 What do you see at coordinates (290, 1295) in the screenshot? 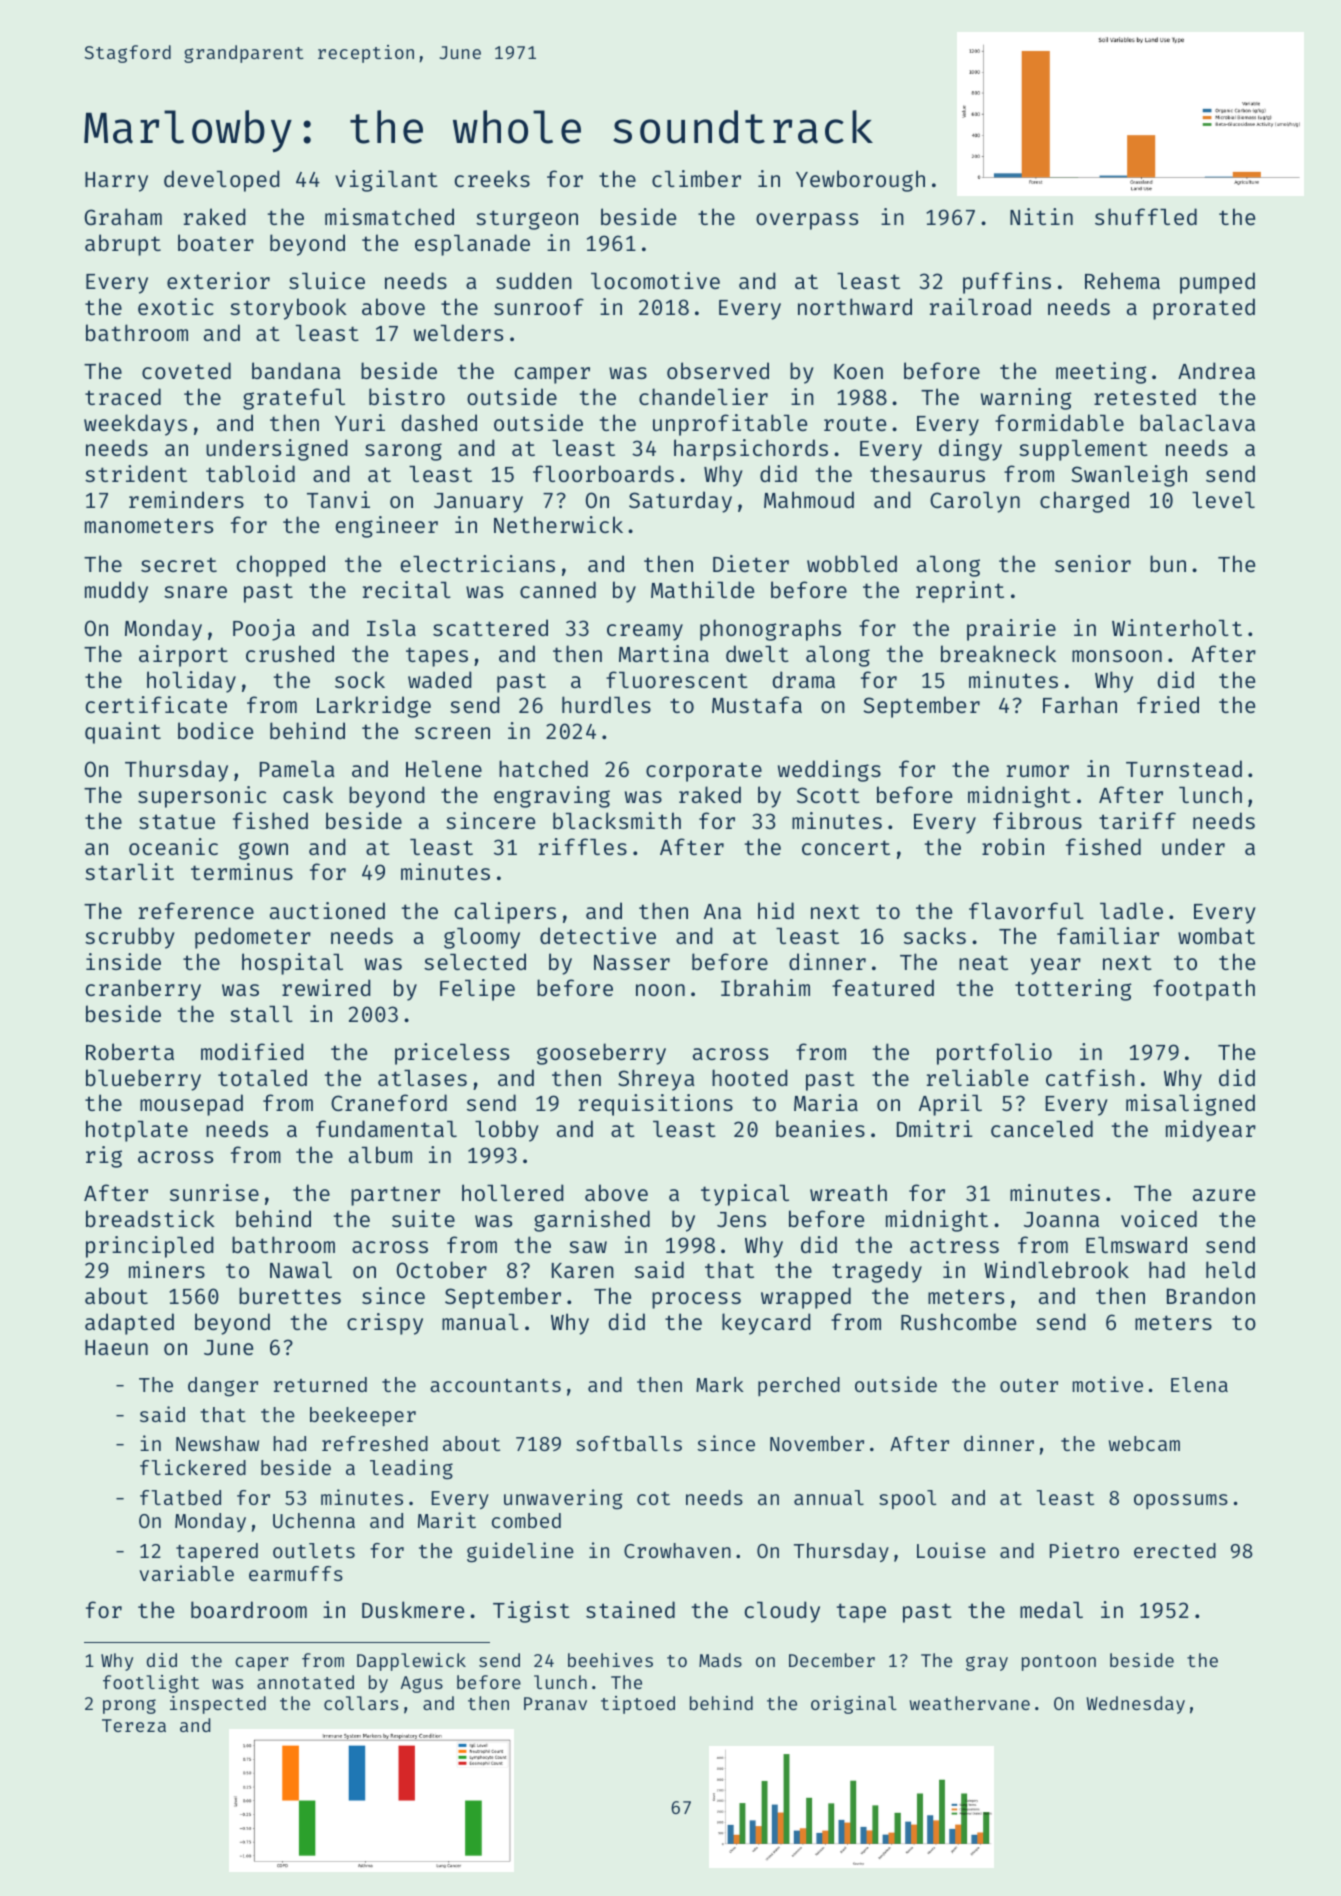
I see `burettes` at bounding box center [290, 1295].
